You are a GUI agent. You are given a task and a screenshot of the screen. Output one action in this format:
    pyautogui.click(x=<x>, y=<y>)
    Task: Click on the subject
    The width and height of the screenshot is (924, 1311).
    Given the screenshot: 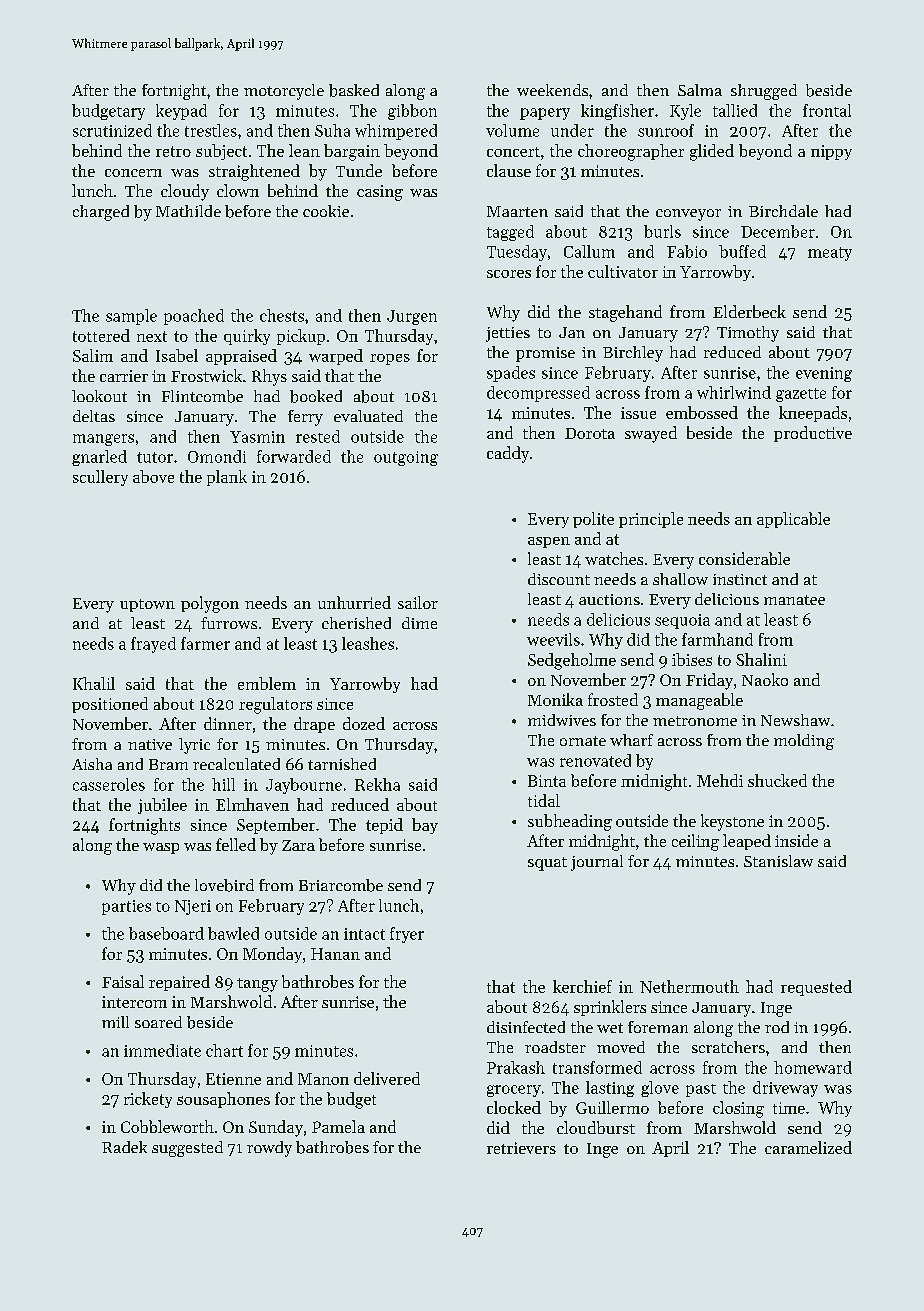 What is the action you would take?
    pyautogui.click(x=221, y=152)
